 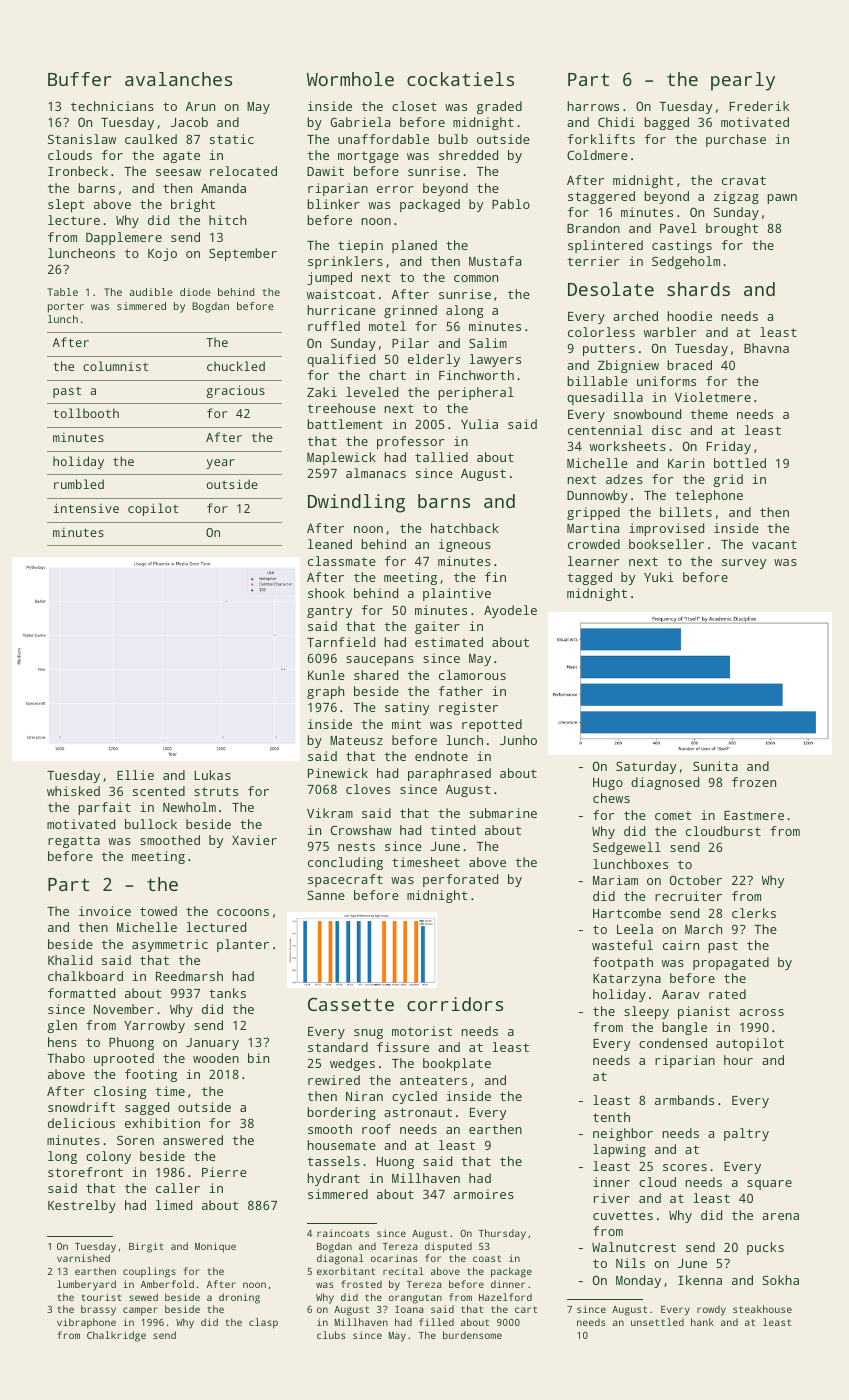 What do you see at coordinates (455, 1004) in the screenshot?
I see `corridors` at bounding box center [455, 1004].
